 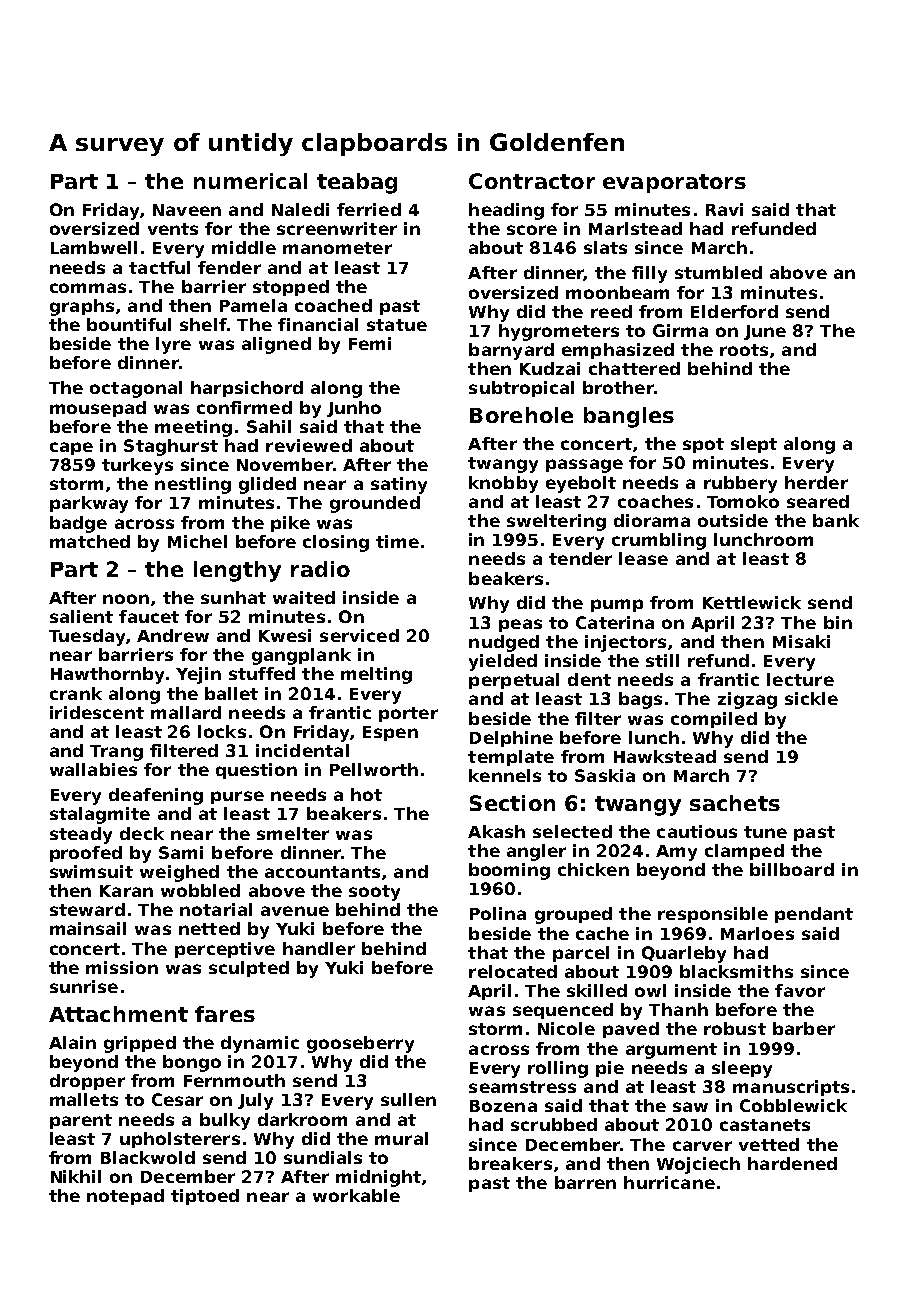 What do you see at coordinates (366, 794) in the page?
I see `hot` at bounding box center [366, 794].
